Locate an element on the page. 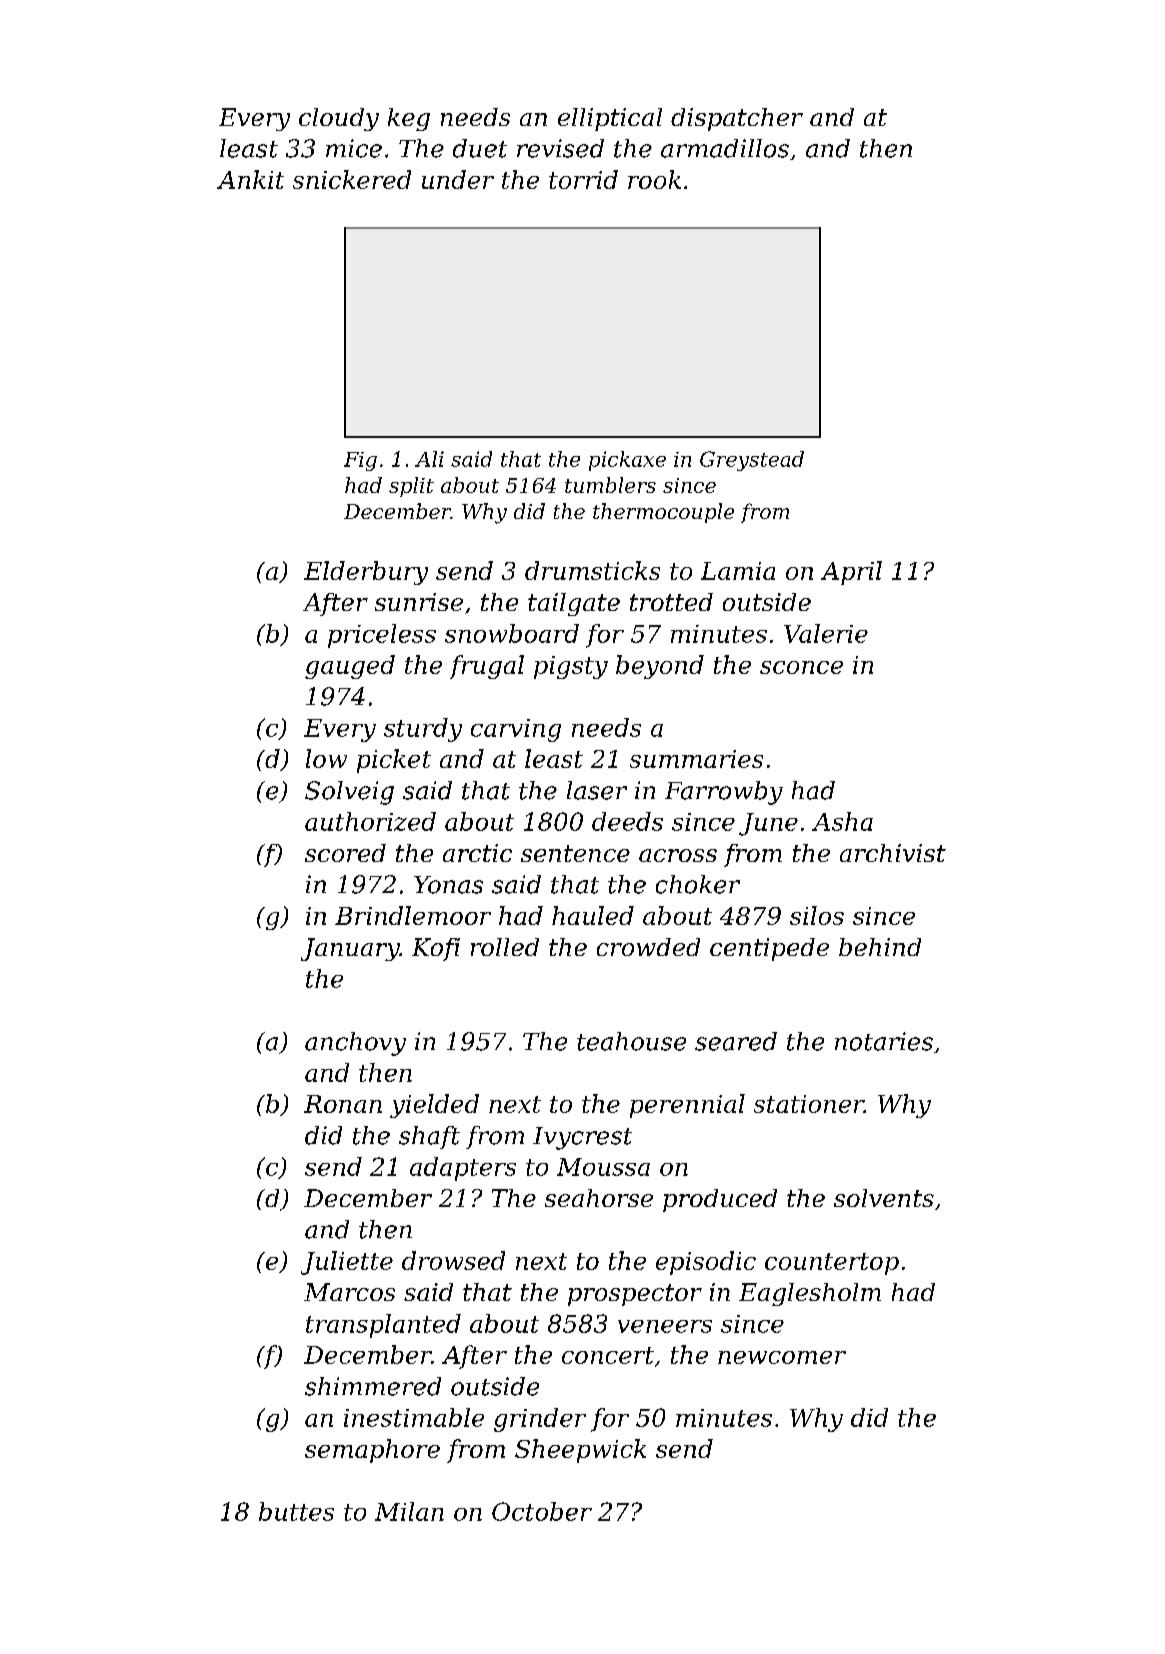 This image has width=1165, height=1654. Fig is located at coordinates (360, 461).
